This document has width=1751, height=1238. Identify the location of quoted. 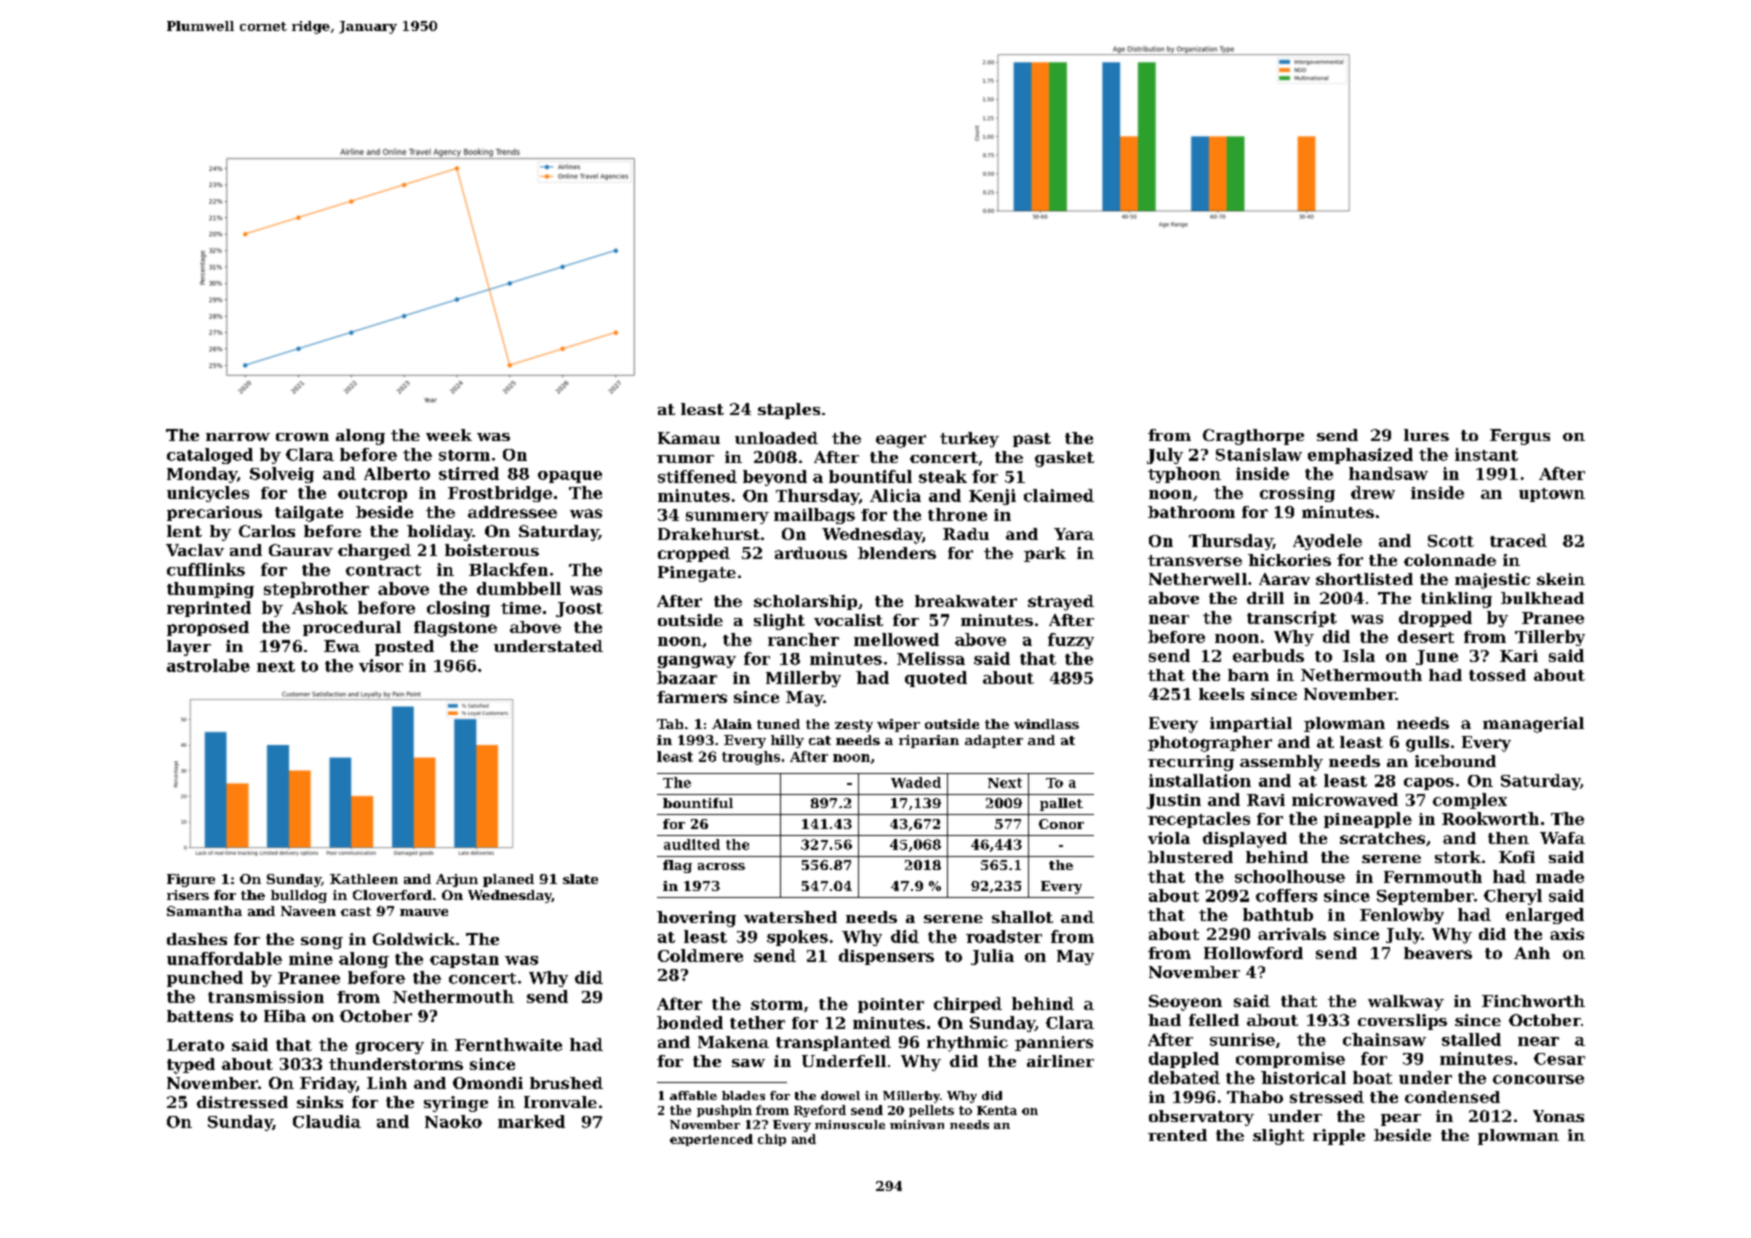
(936, 679).
